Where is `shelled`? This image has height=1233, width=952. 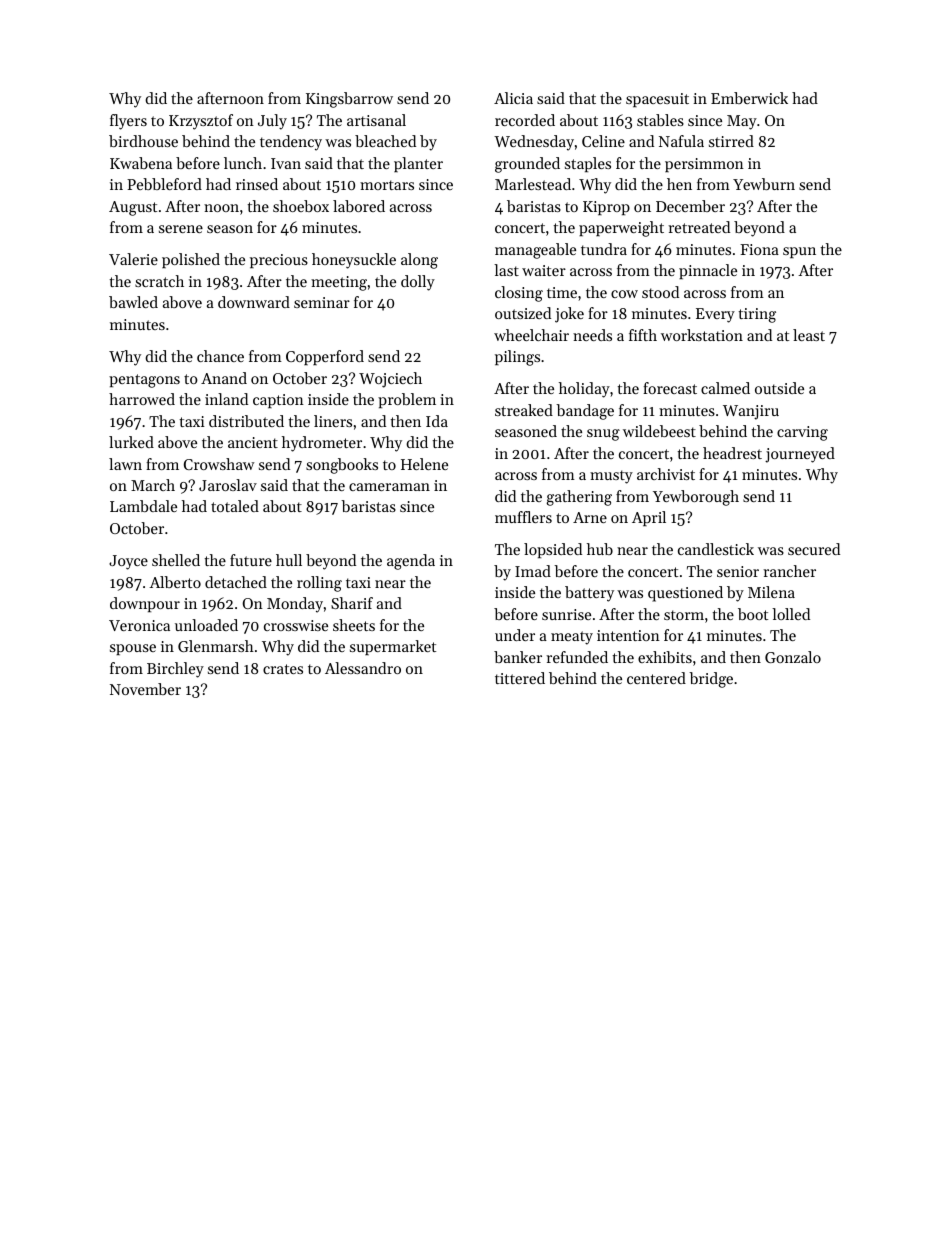 shelled is located at coordinates (176, 560).
